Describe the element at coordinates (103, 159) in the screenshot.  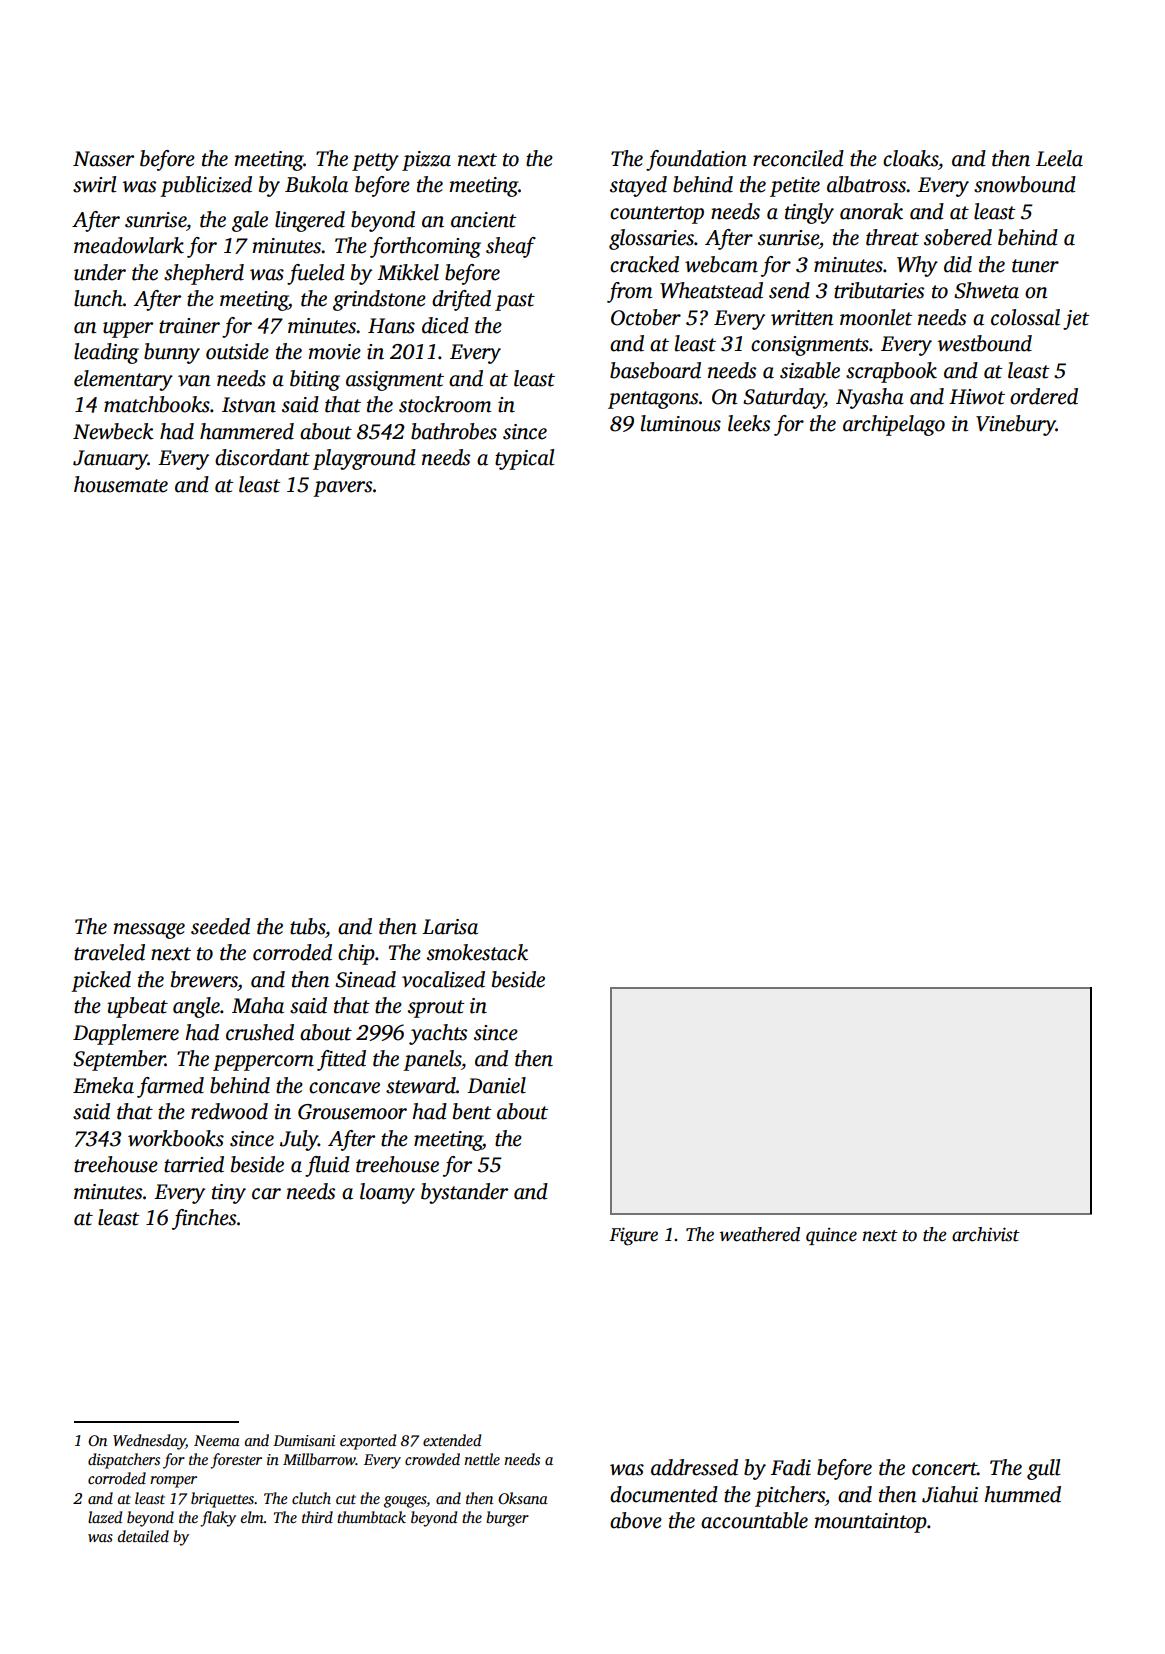
I see `Nasser` at that location.
